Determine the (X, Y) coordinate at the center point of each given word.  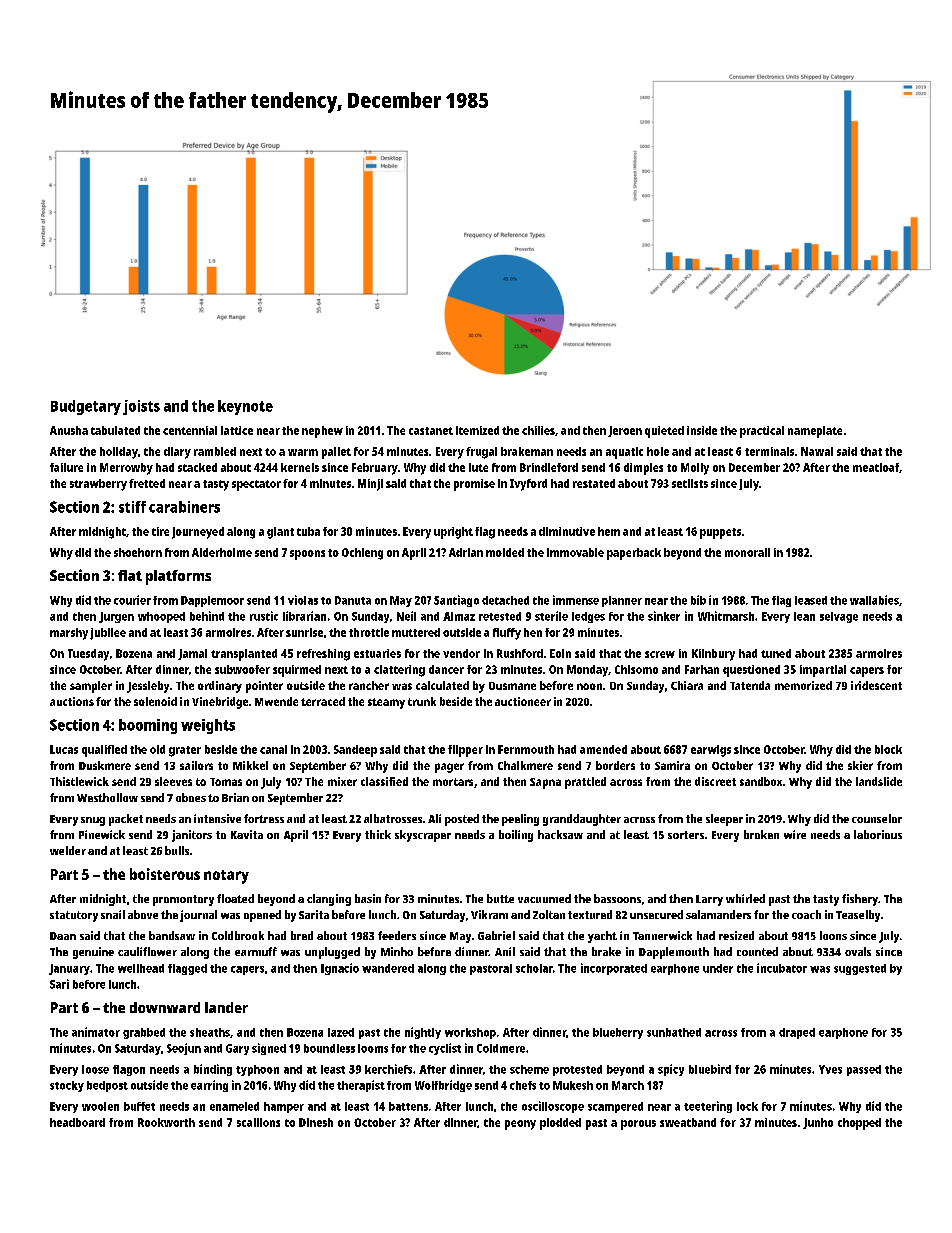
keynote (245, 407)
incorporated (614, 969)
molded (505, 552)
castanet (431, 431)
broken (761, 834)
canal (273, 749)
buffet (139, 1106)
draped (797, 1033)
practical (762, 432)
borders (615, 765)
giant (280, 533)
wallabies (874, 600)
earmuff (256, 951)
